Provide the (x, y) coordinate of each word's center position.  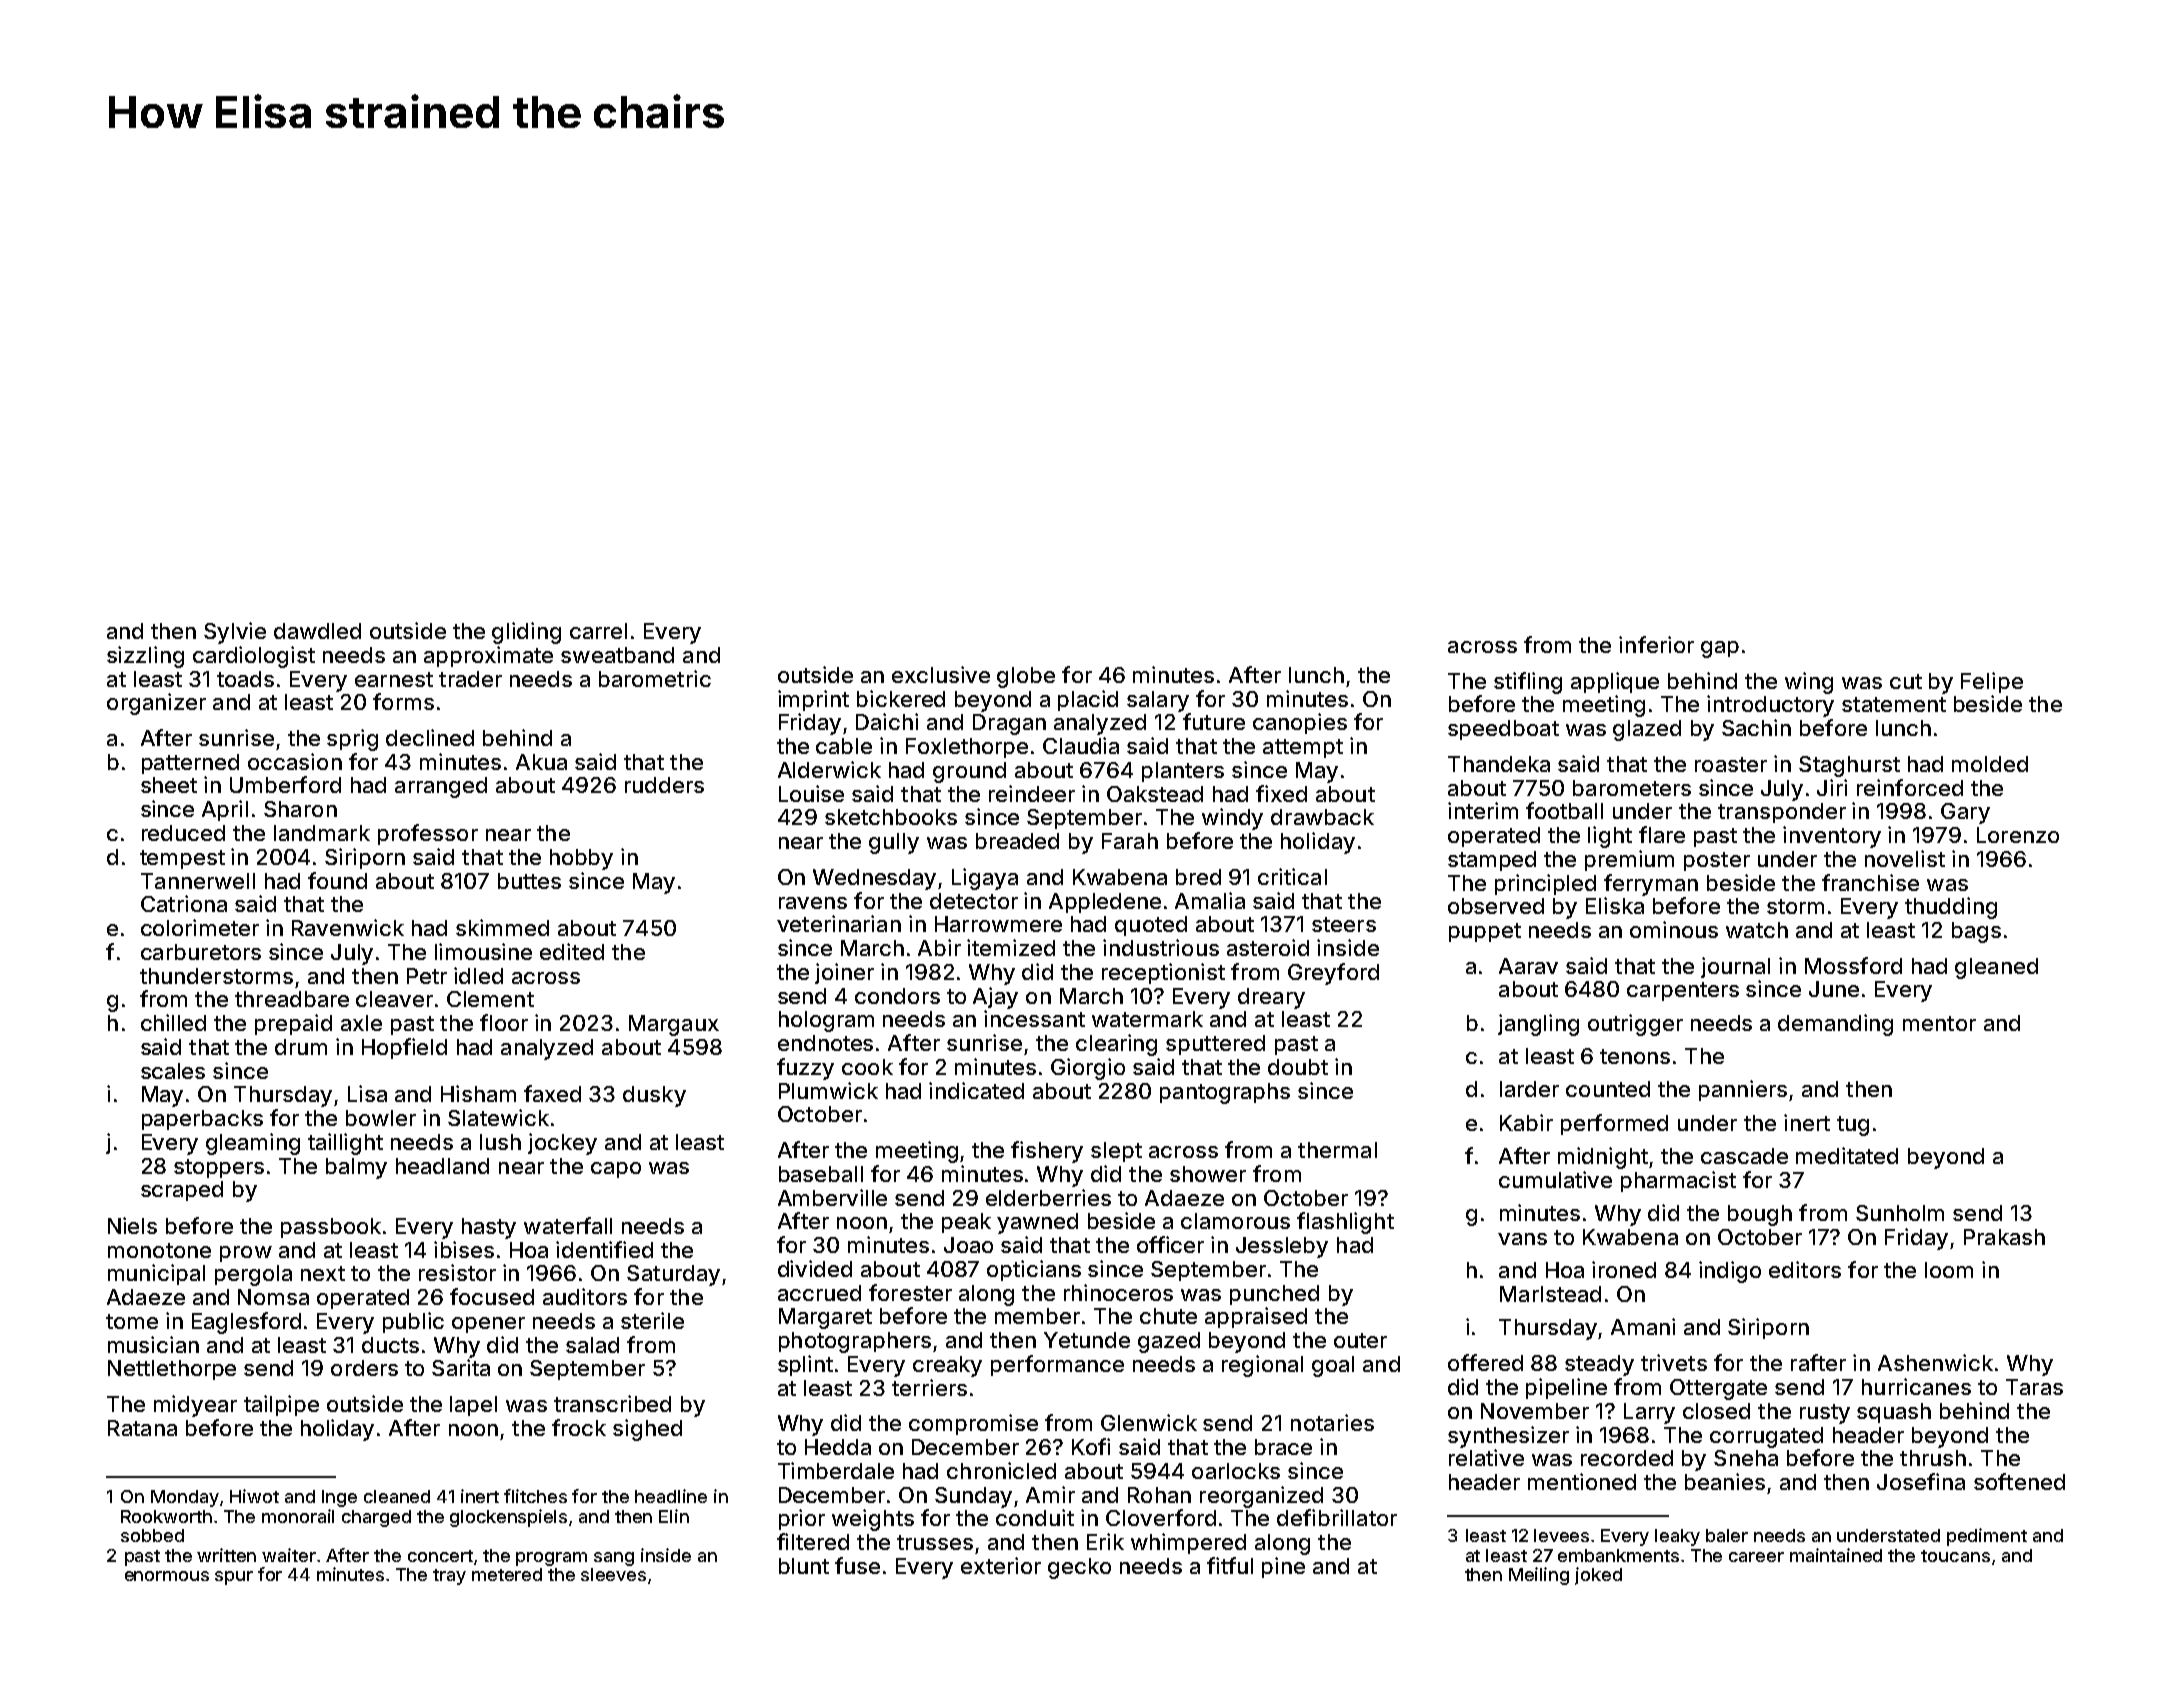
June (1834, 989)
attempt (1303, 748)
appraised (1256, 1317)
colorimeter (200, 927)
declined (430, 737)
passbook (331, 1228)
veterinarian (839, 923)
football (1564, 810)
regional (1262, 1366)
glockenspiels (508, 1518)
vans (1522, 1239)
